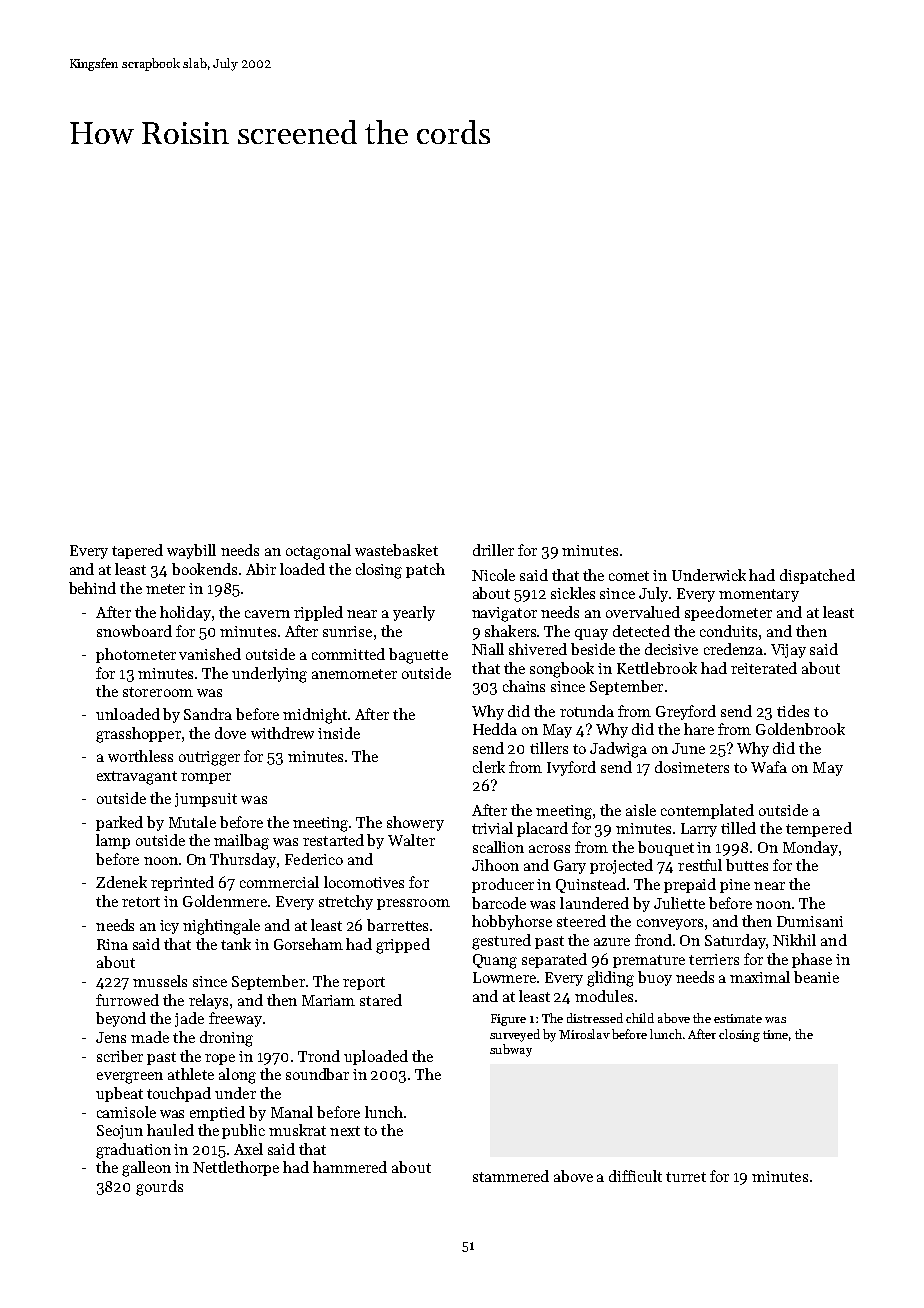  Describe the element at coordinates (493, 550) in the page. I see `driller` at that location.
